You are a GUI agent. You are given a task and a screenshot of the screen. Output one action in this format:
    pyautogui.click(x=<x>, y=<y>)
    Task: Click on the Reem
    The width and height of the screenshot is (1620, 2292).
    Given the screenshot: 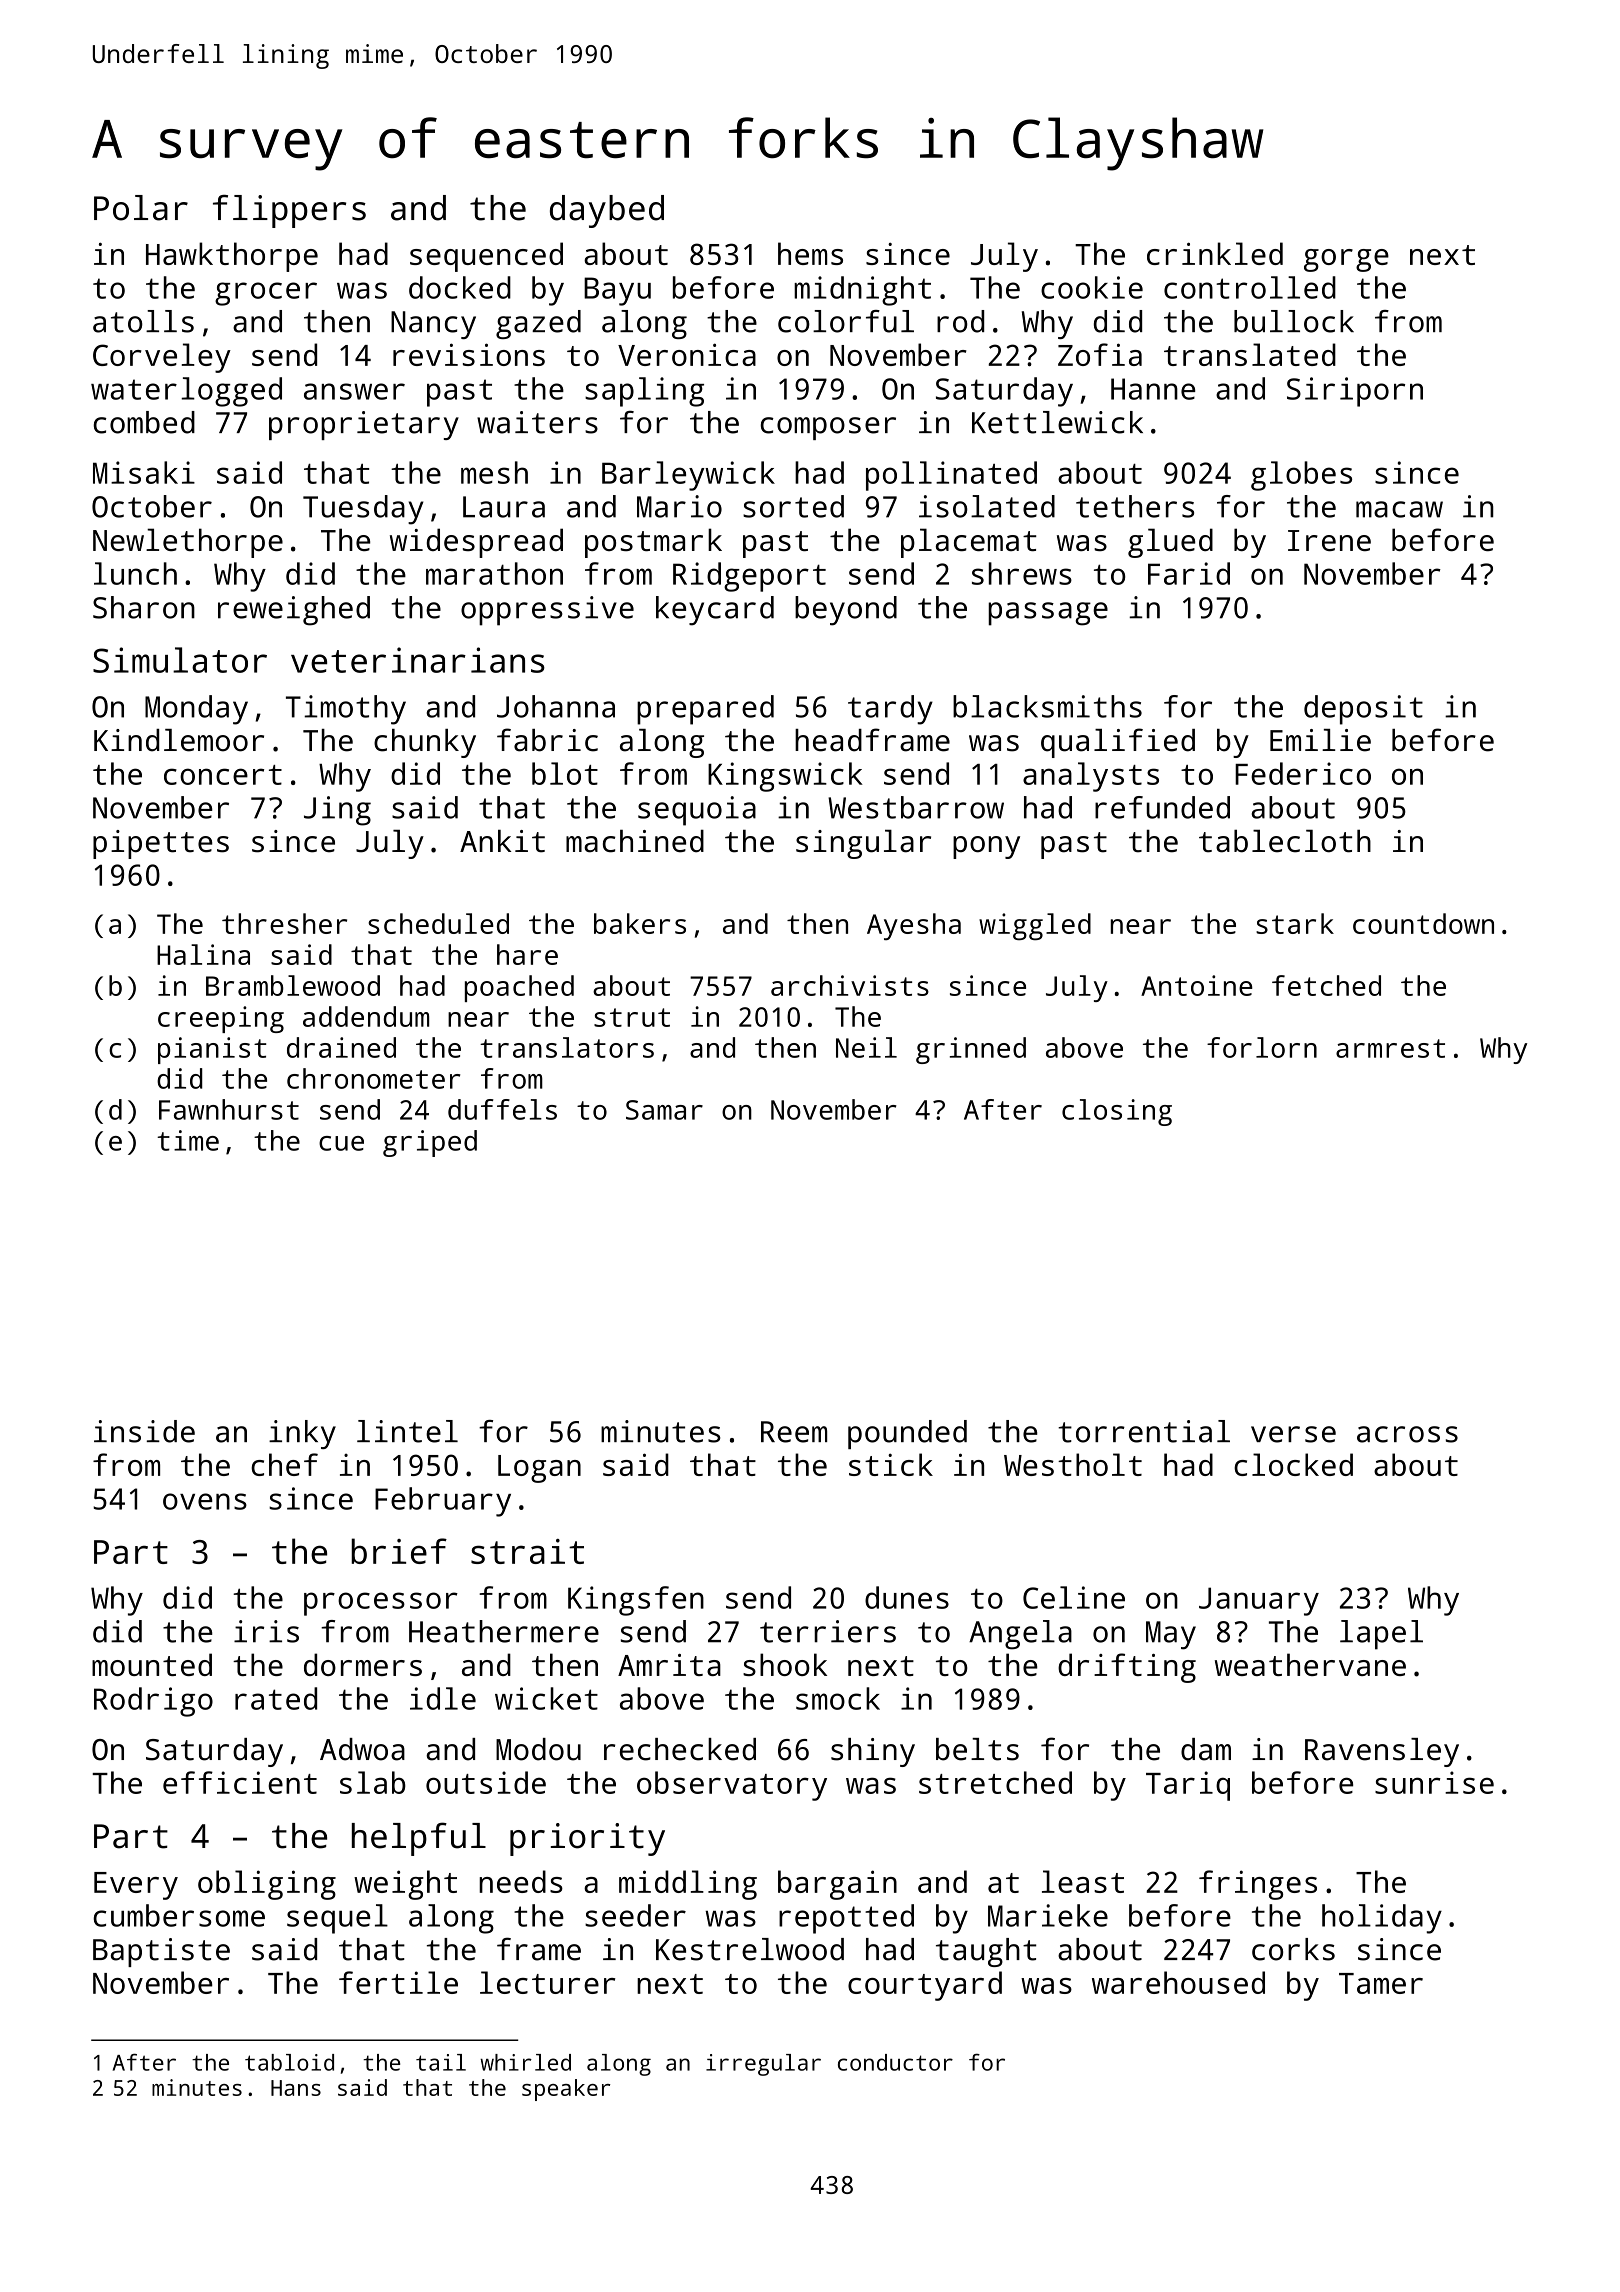 What is the action you would take?
    pyautogui.click(x=794, y=1432)
